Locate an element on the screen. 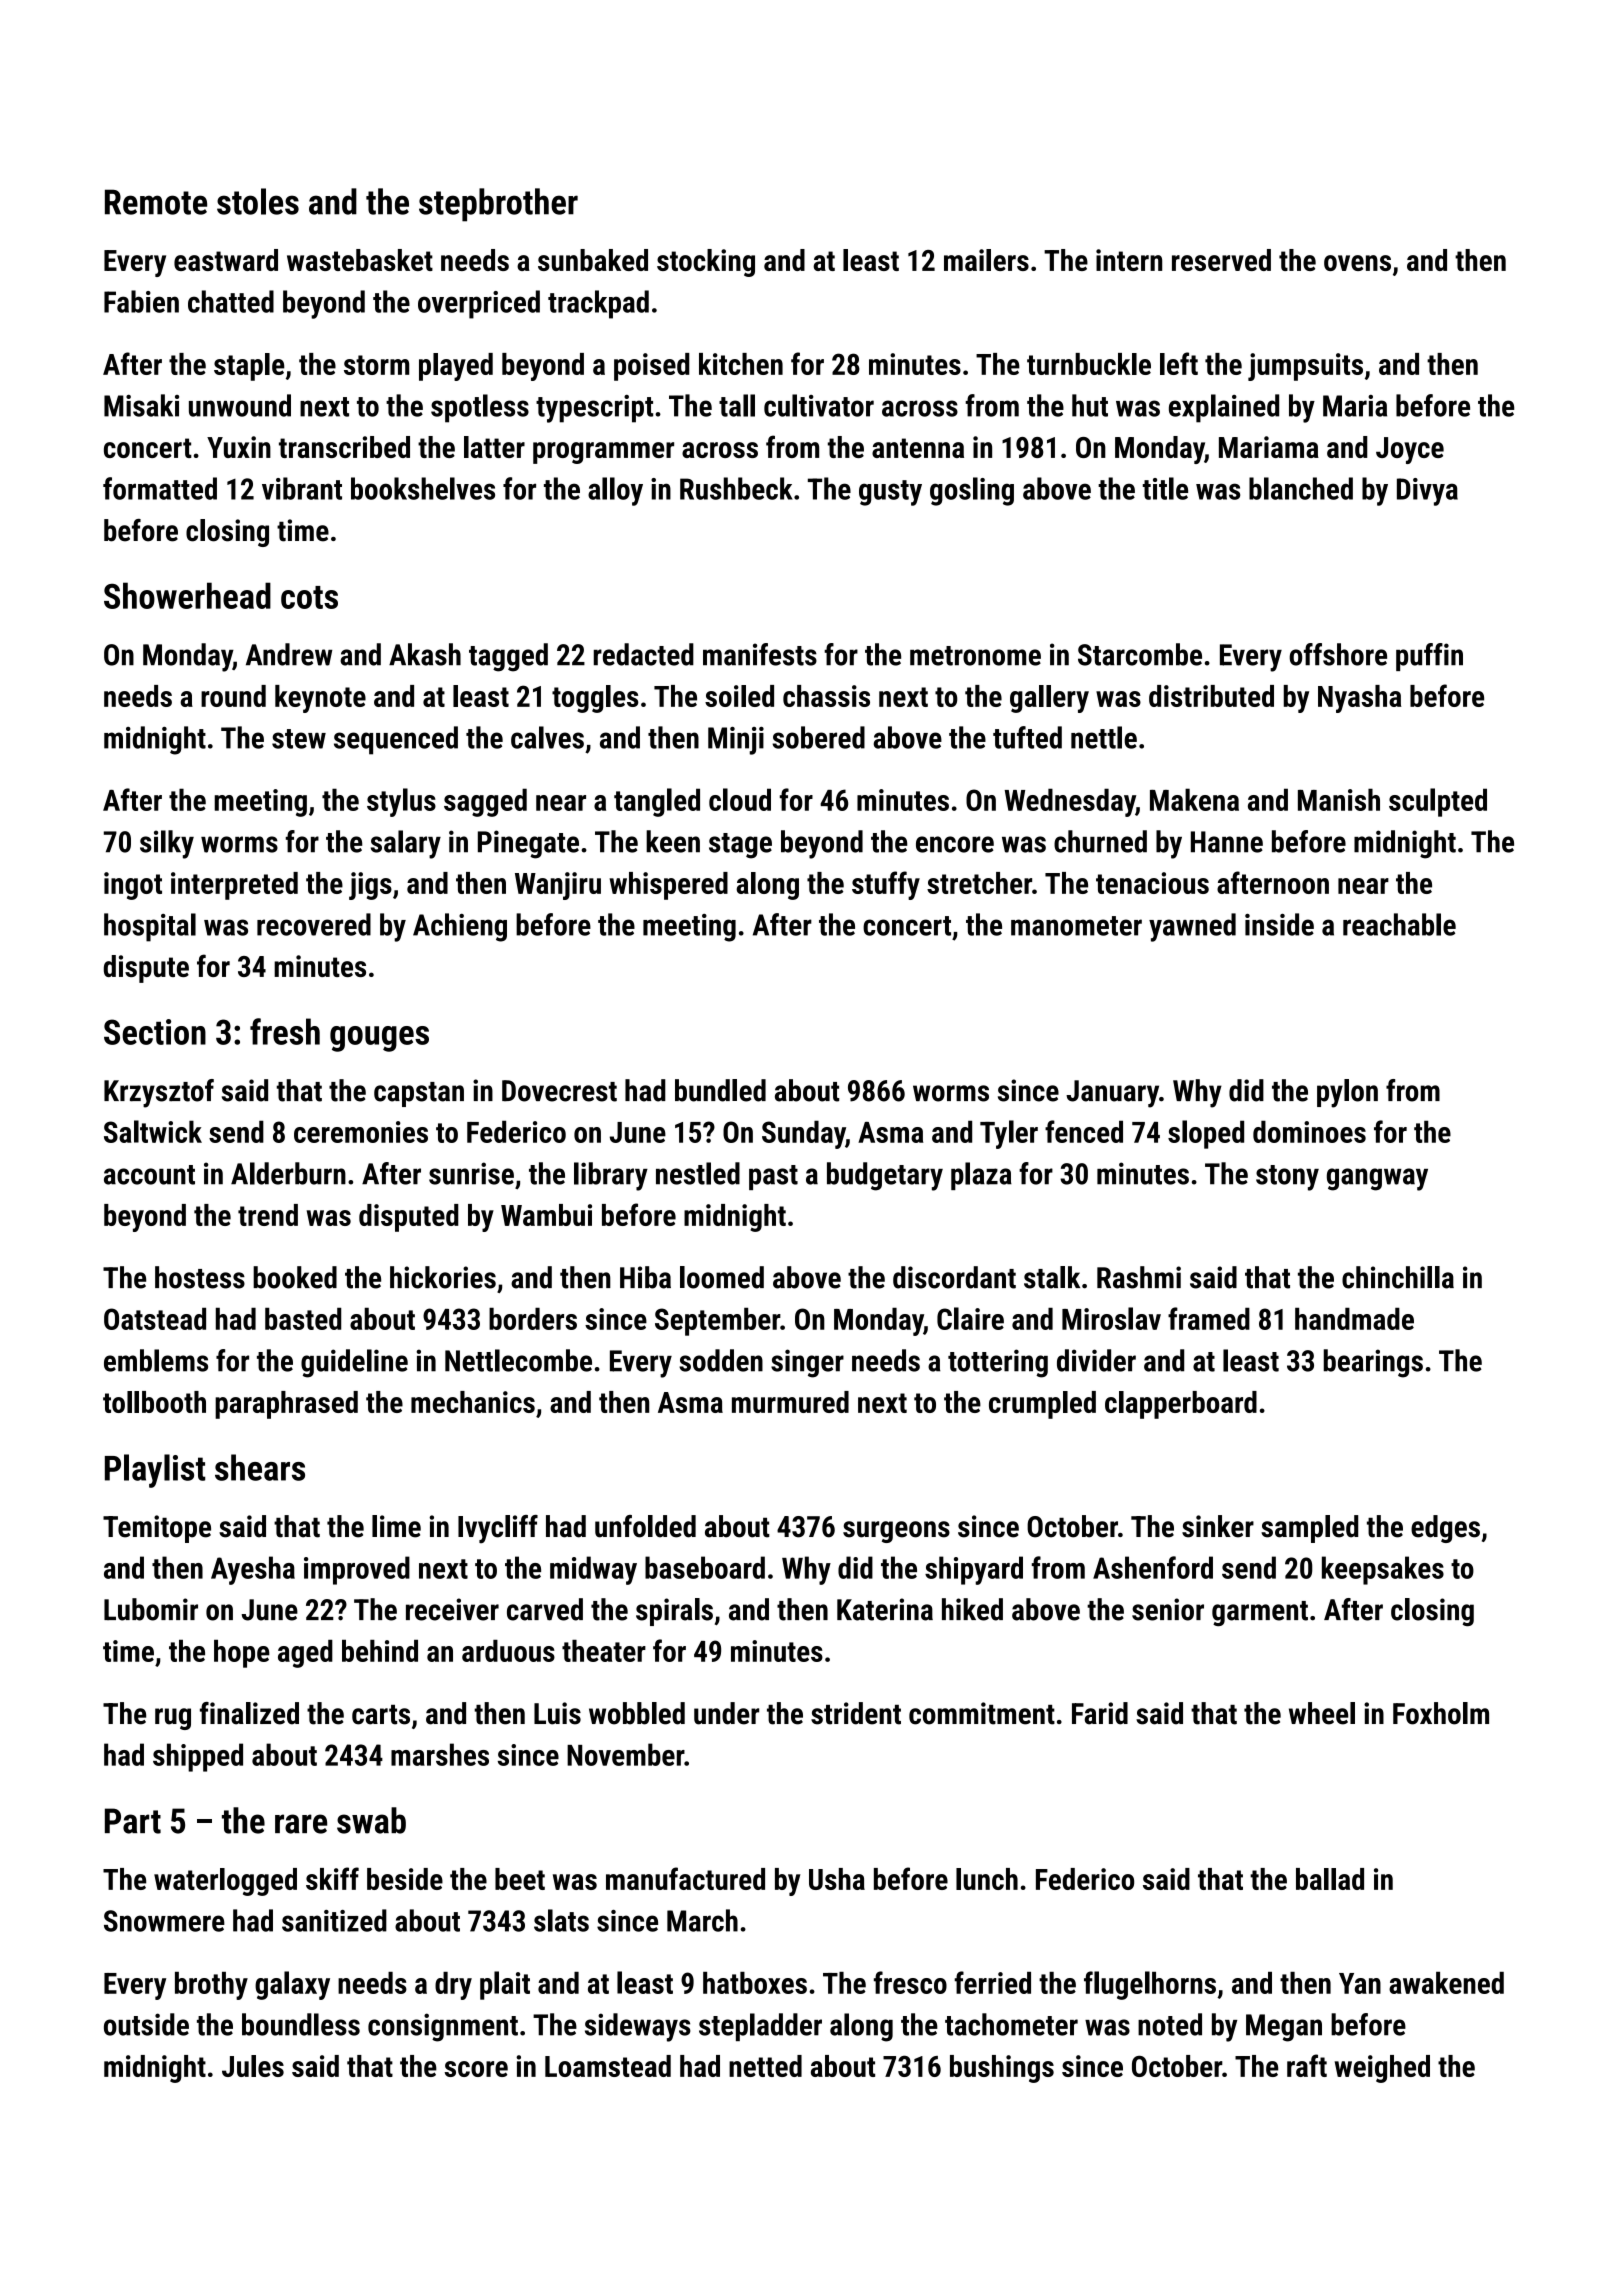  Jules is located at coordinates (253, 2066).
